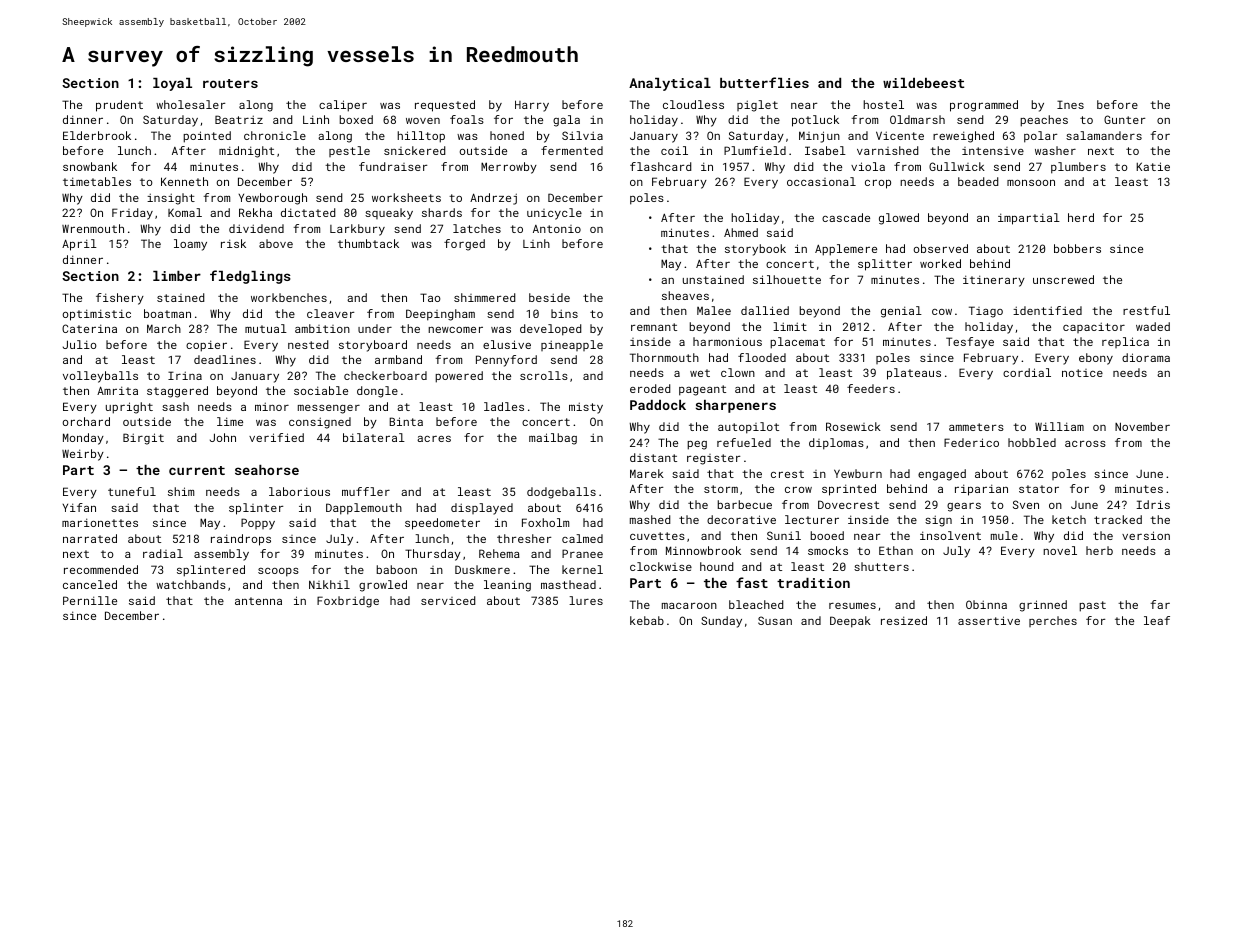 The image size is (1233, 952). What do you see at coordinates (393, 166) in the page?
I see `fundraiser` at bounding box center [393, 166].
